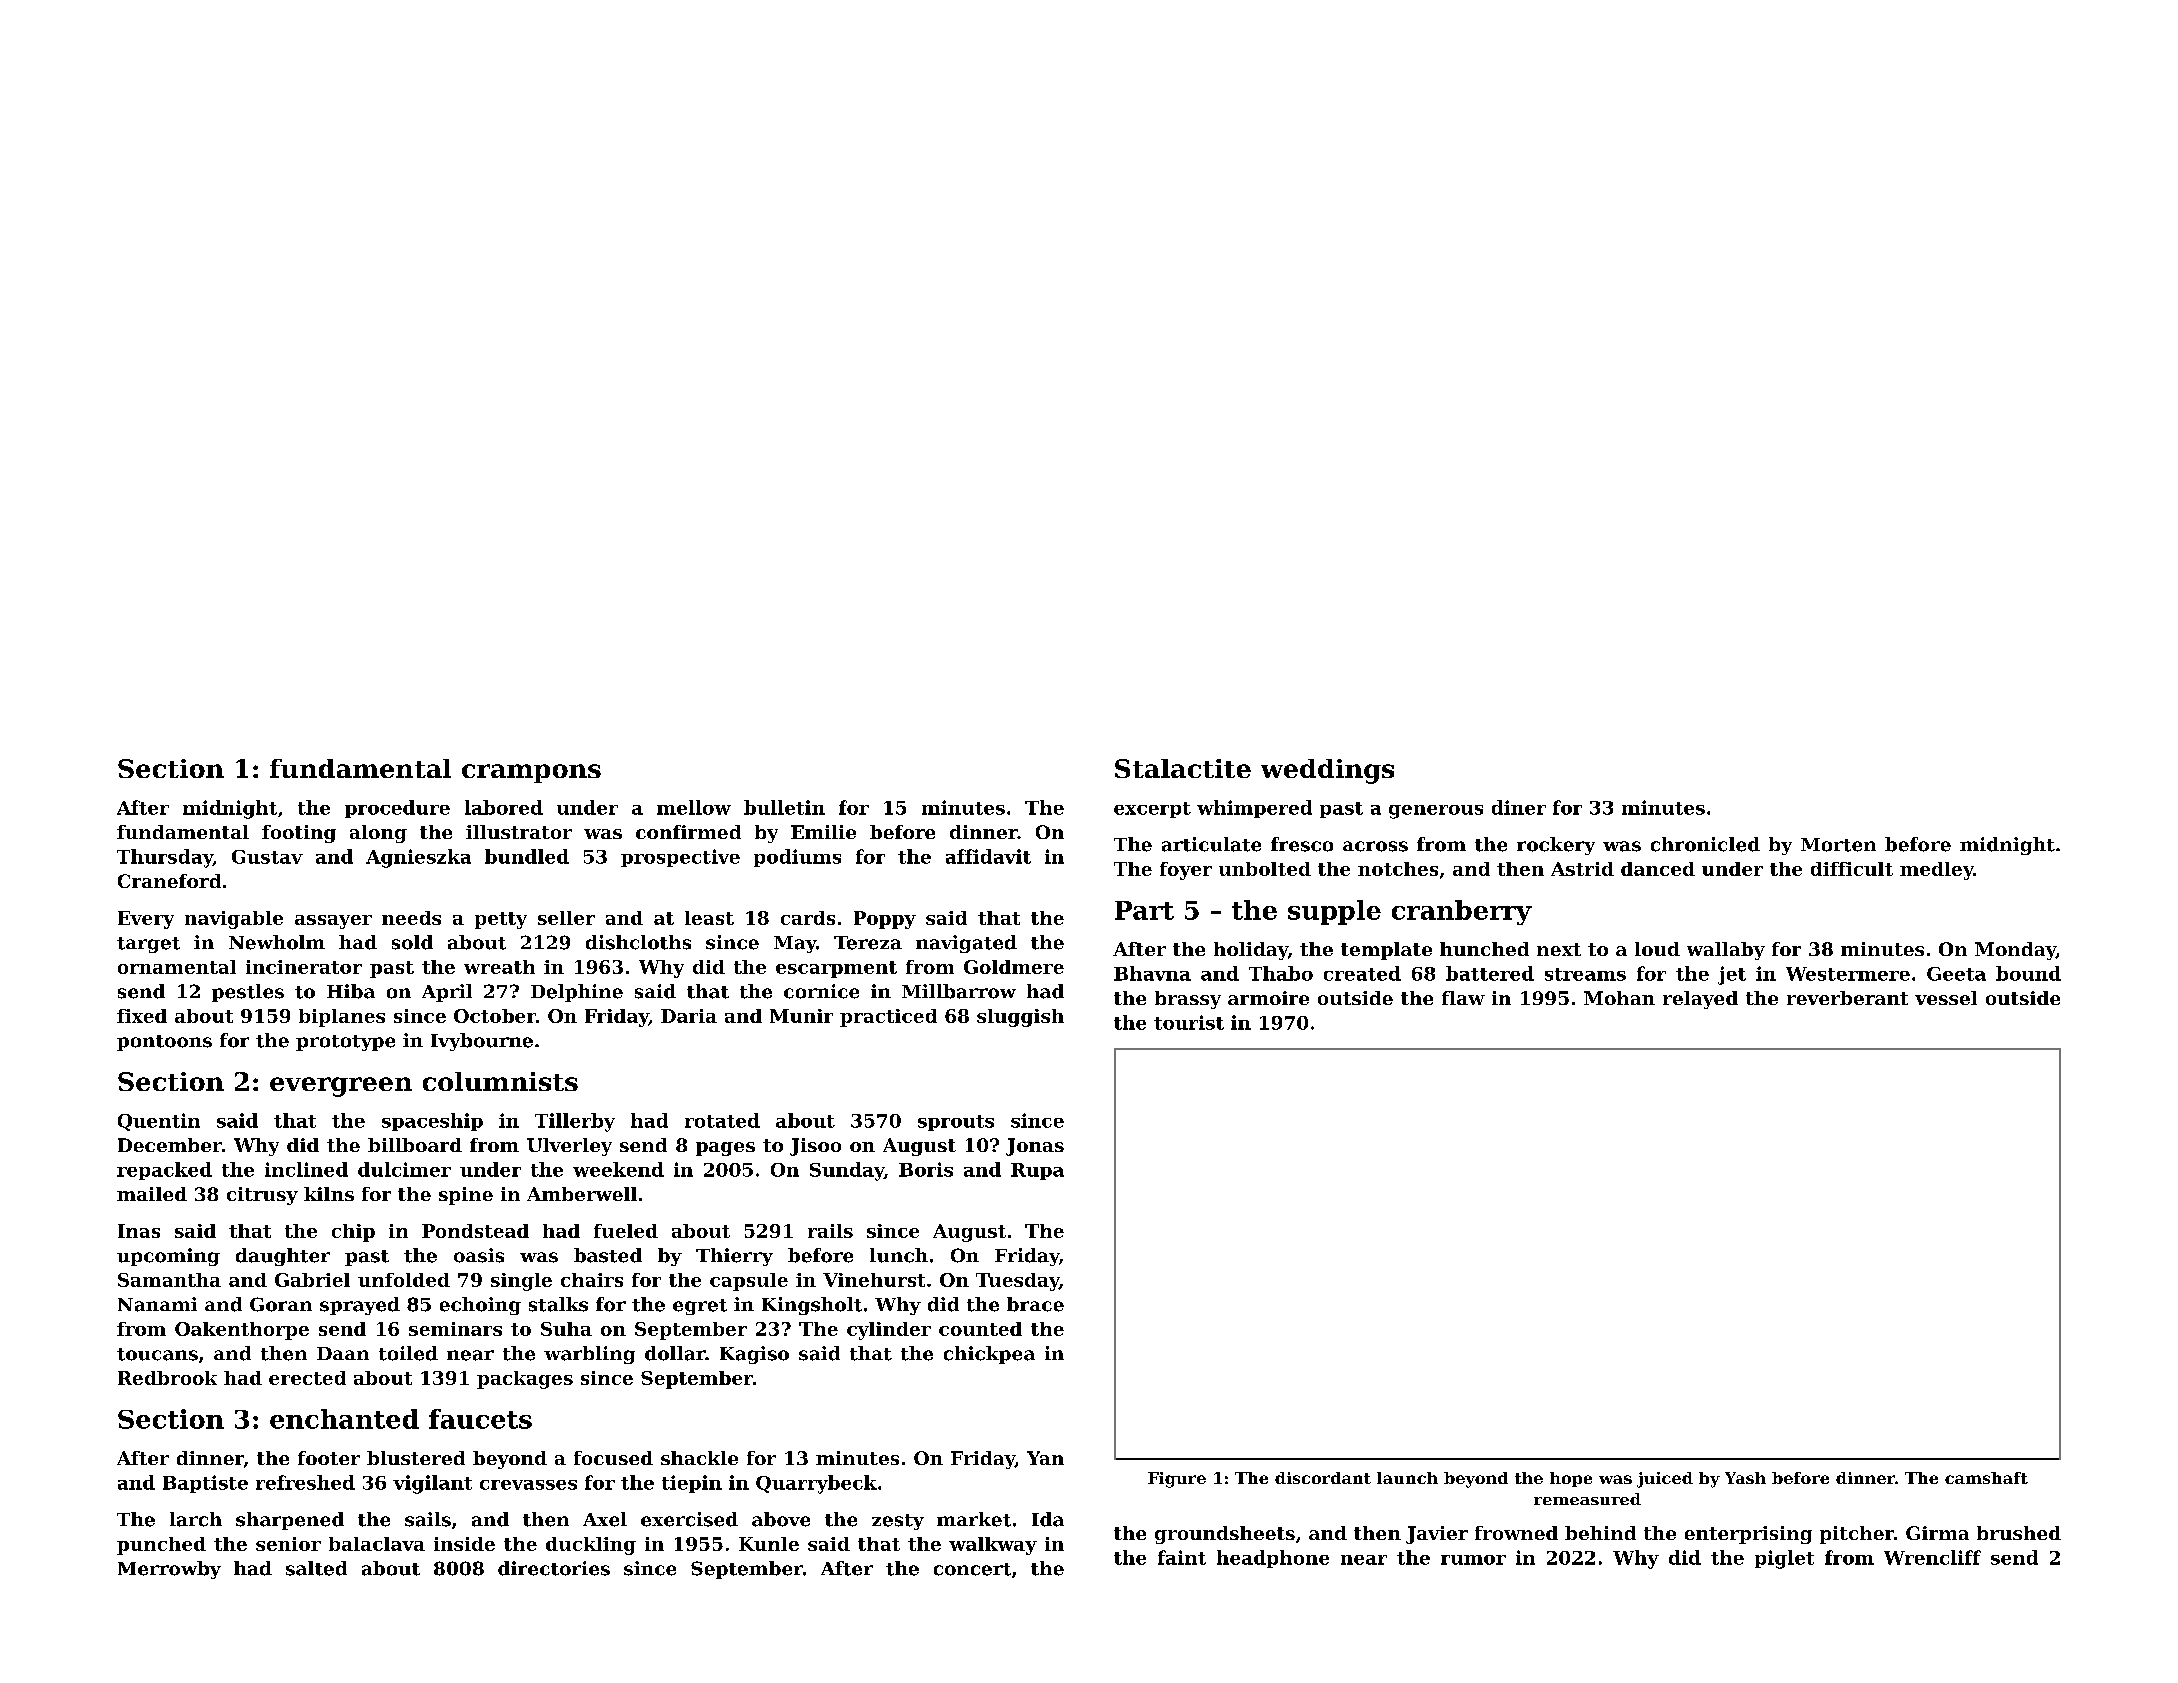 Image resolution: width=2178 pixels, height=1683 pixels. I want to click on toucans, so click(157, 1354).
